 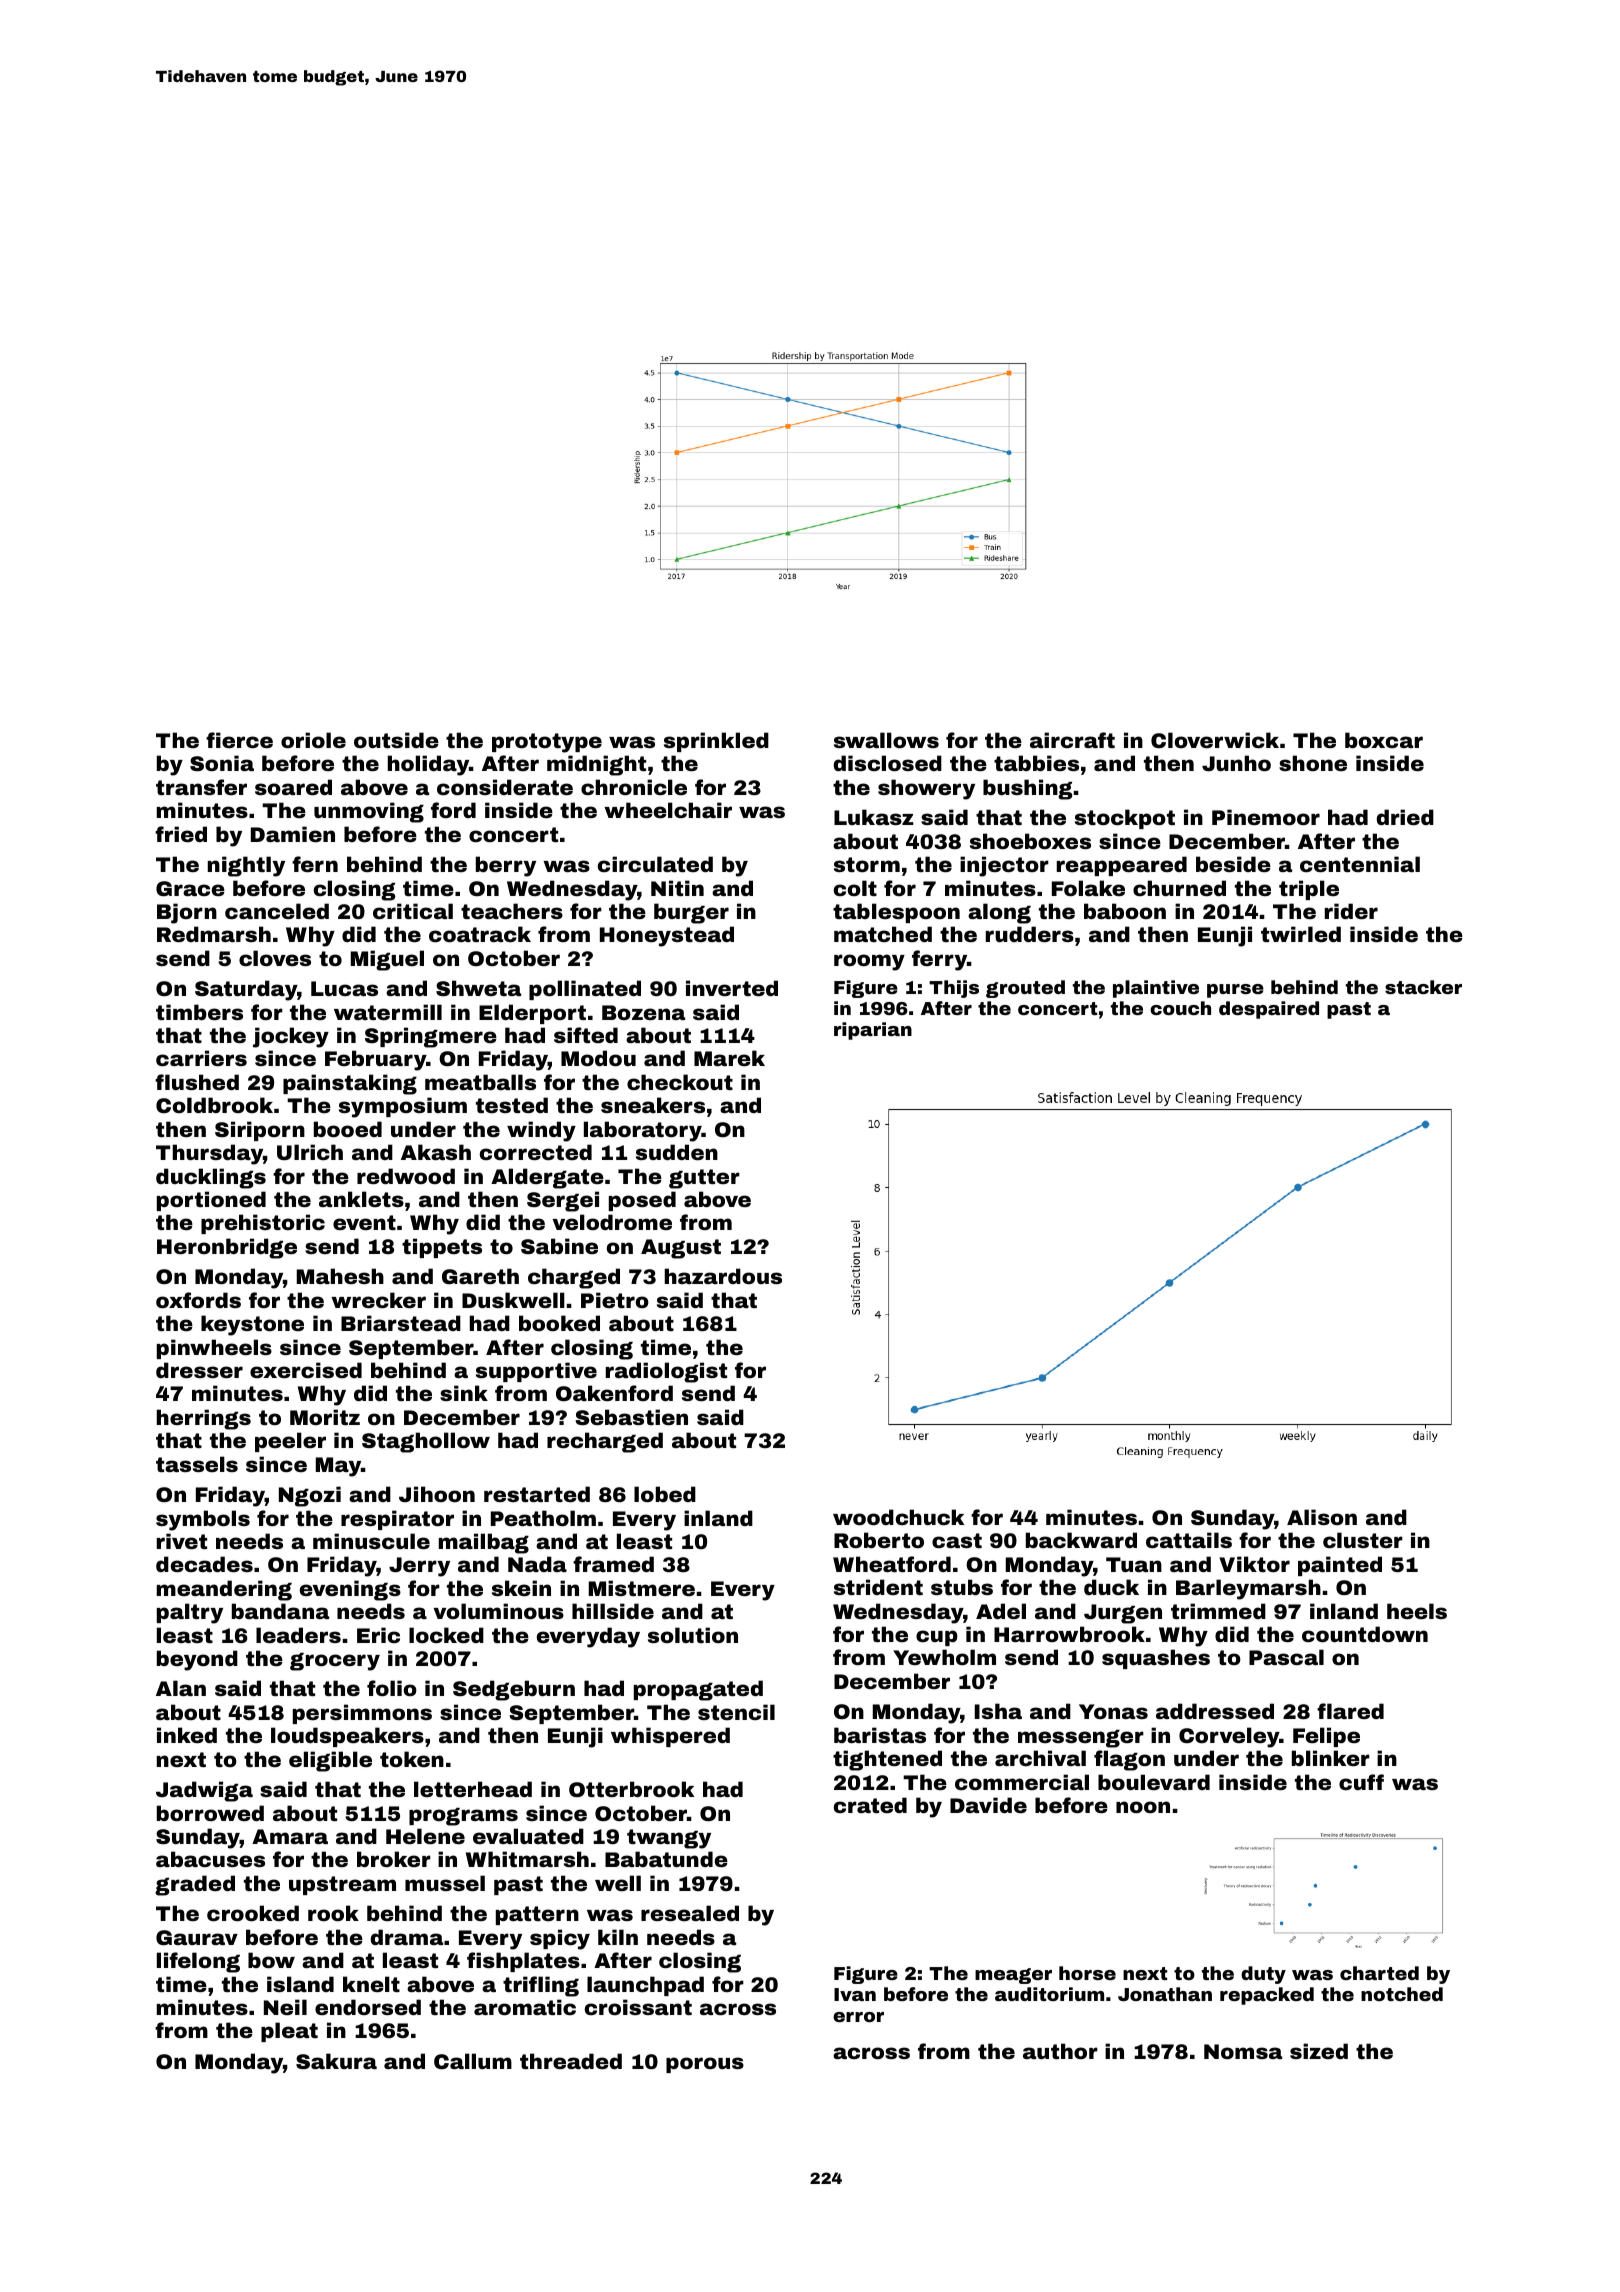 What do you see at coordinates (1402, 1994) in the page?
I see `notched` at bounding box center [1402, 1994].
